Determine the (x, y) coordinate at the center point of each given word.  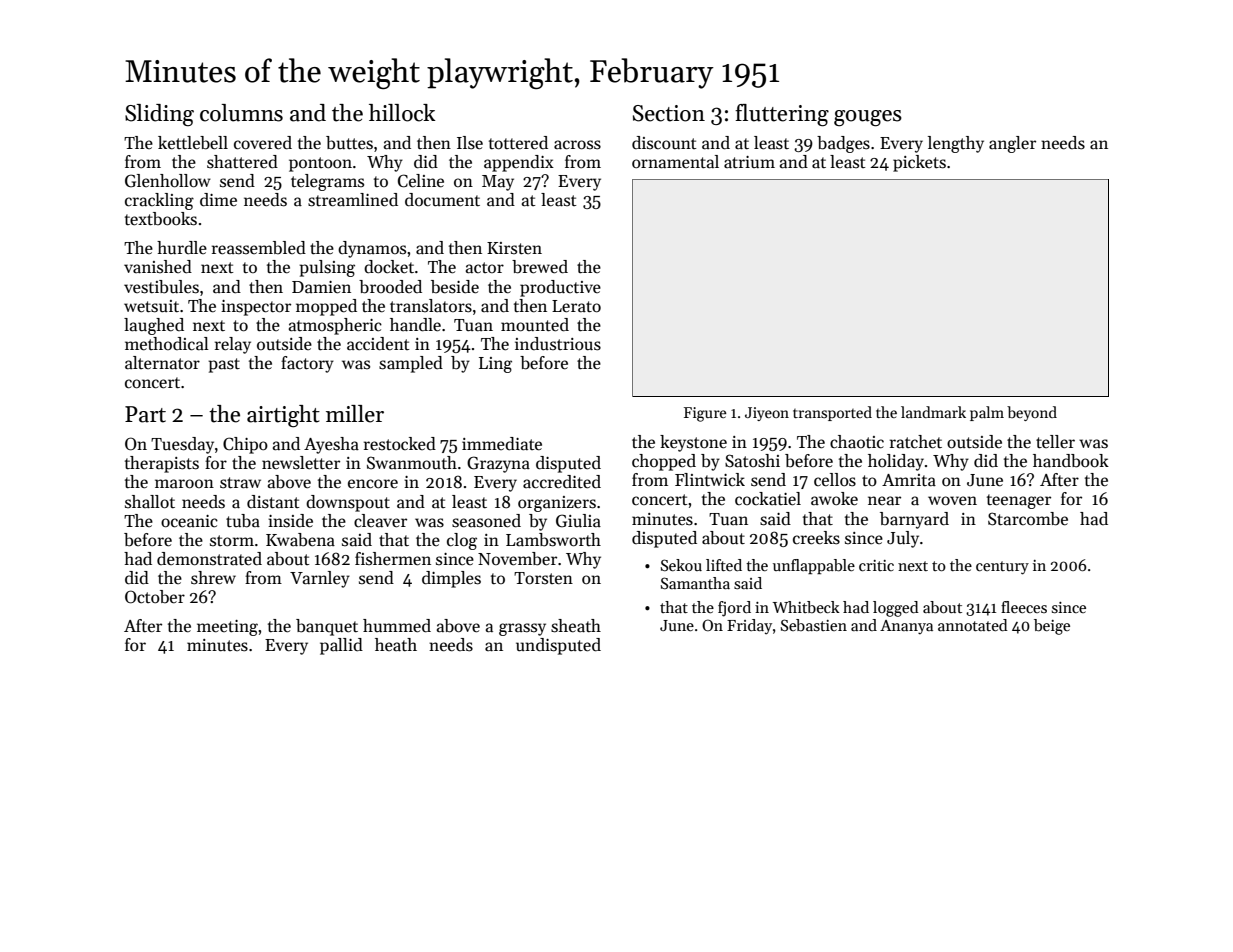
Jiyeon (767, 414)
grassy (522, 629)
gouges (868, 118)
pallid (341, 646)
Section (669, 113)
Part (145, 414)
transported (832, 413)
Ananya (906, 627)
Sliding (159, 115)
